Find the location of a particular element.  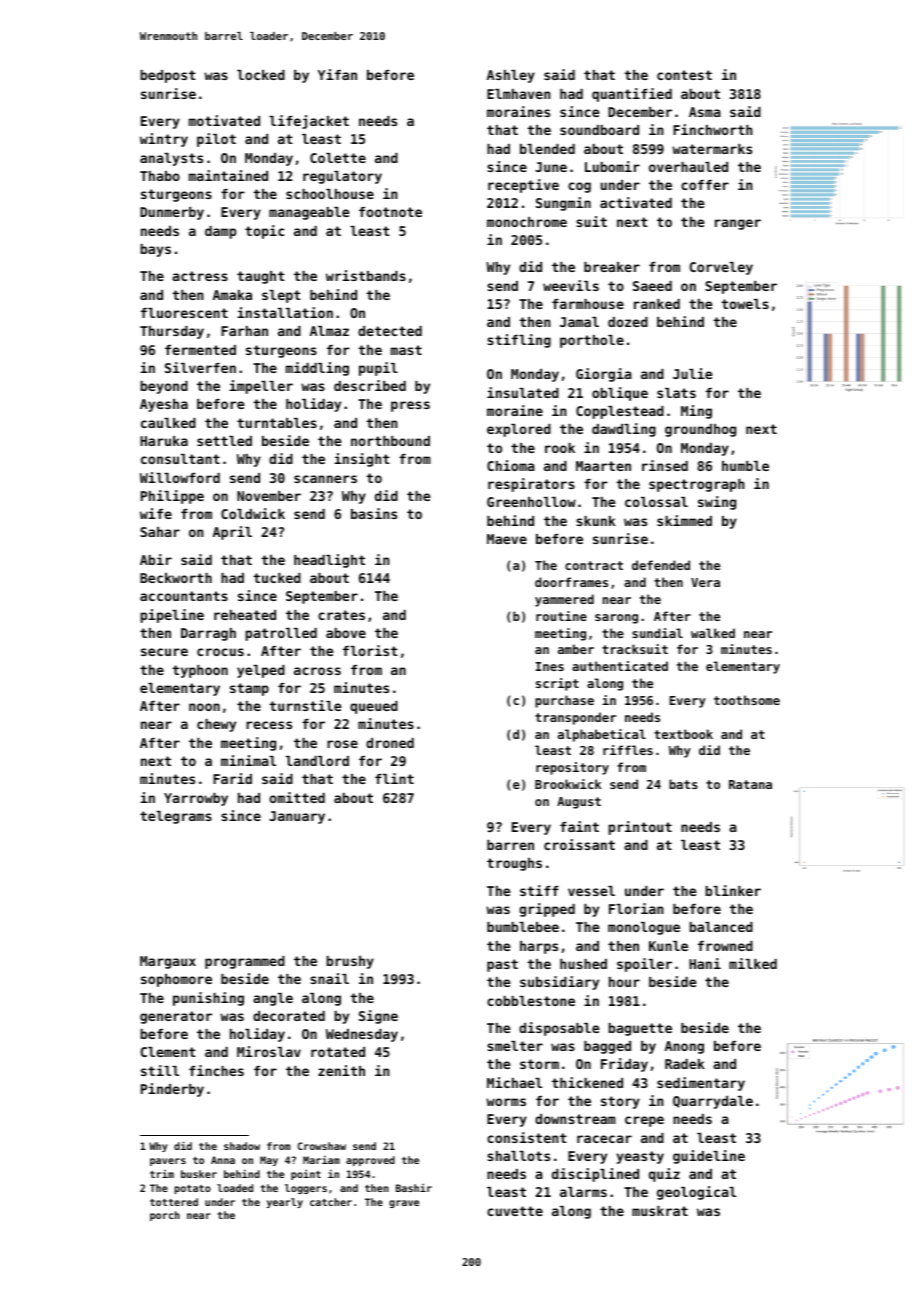

Elmhaven is located at coordinates (519, 94).
